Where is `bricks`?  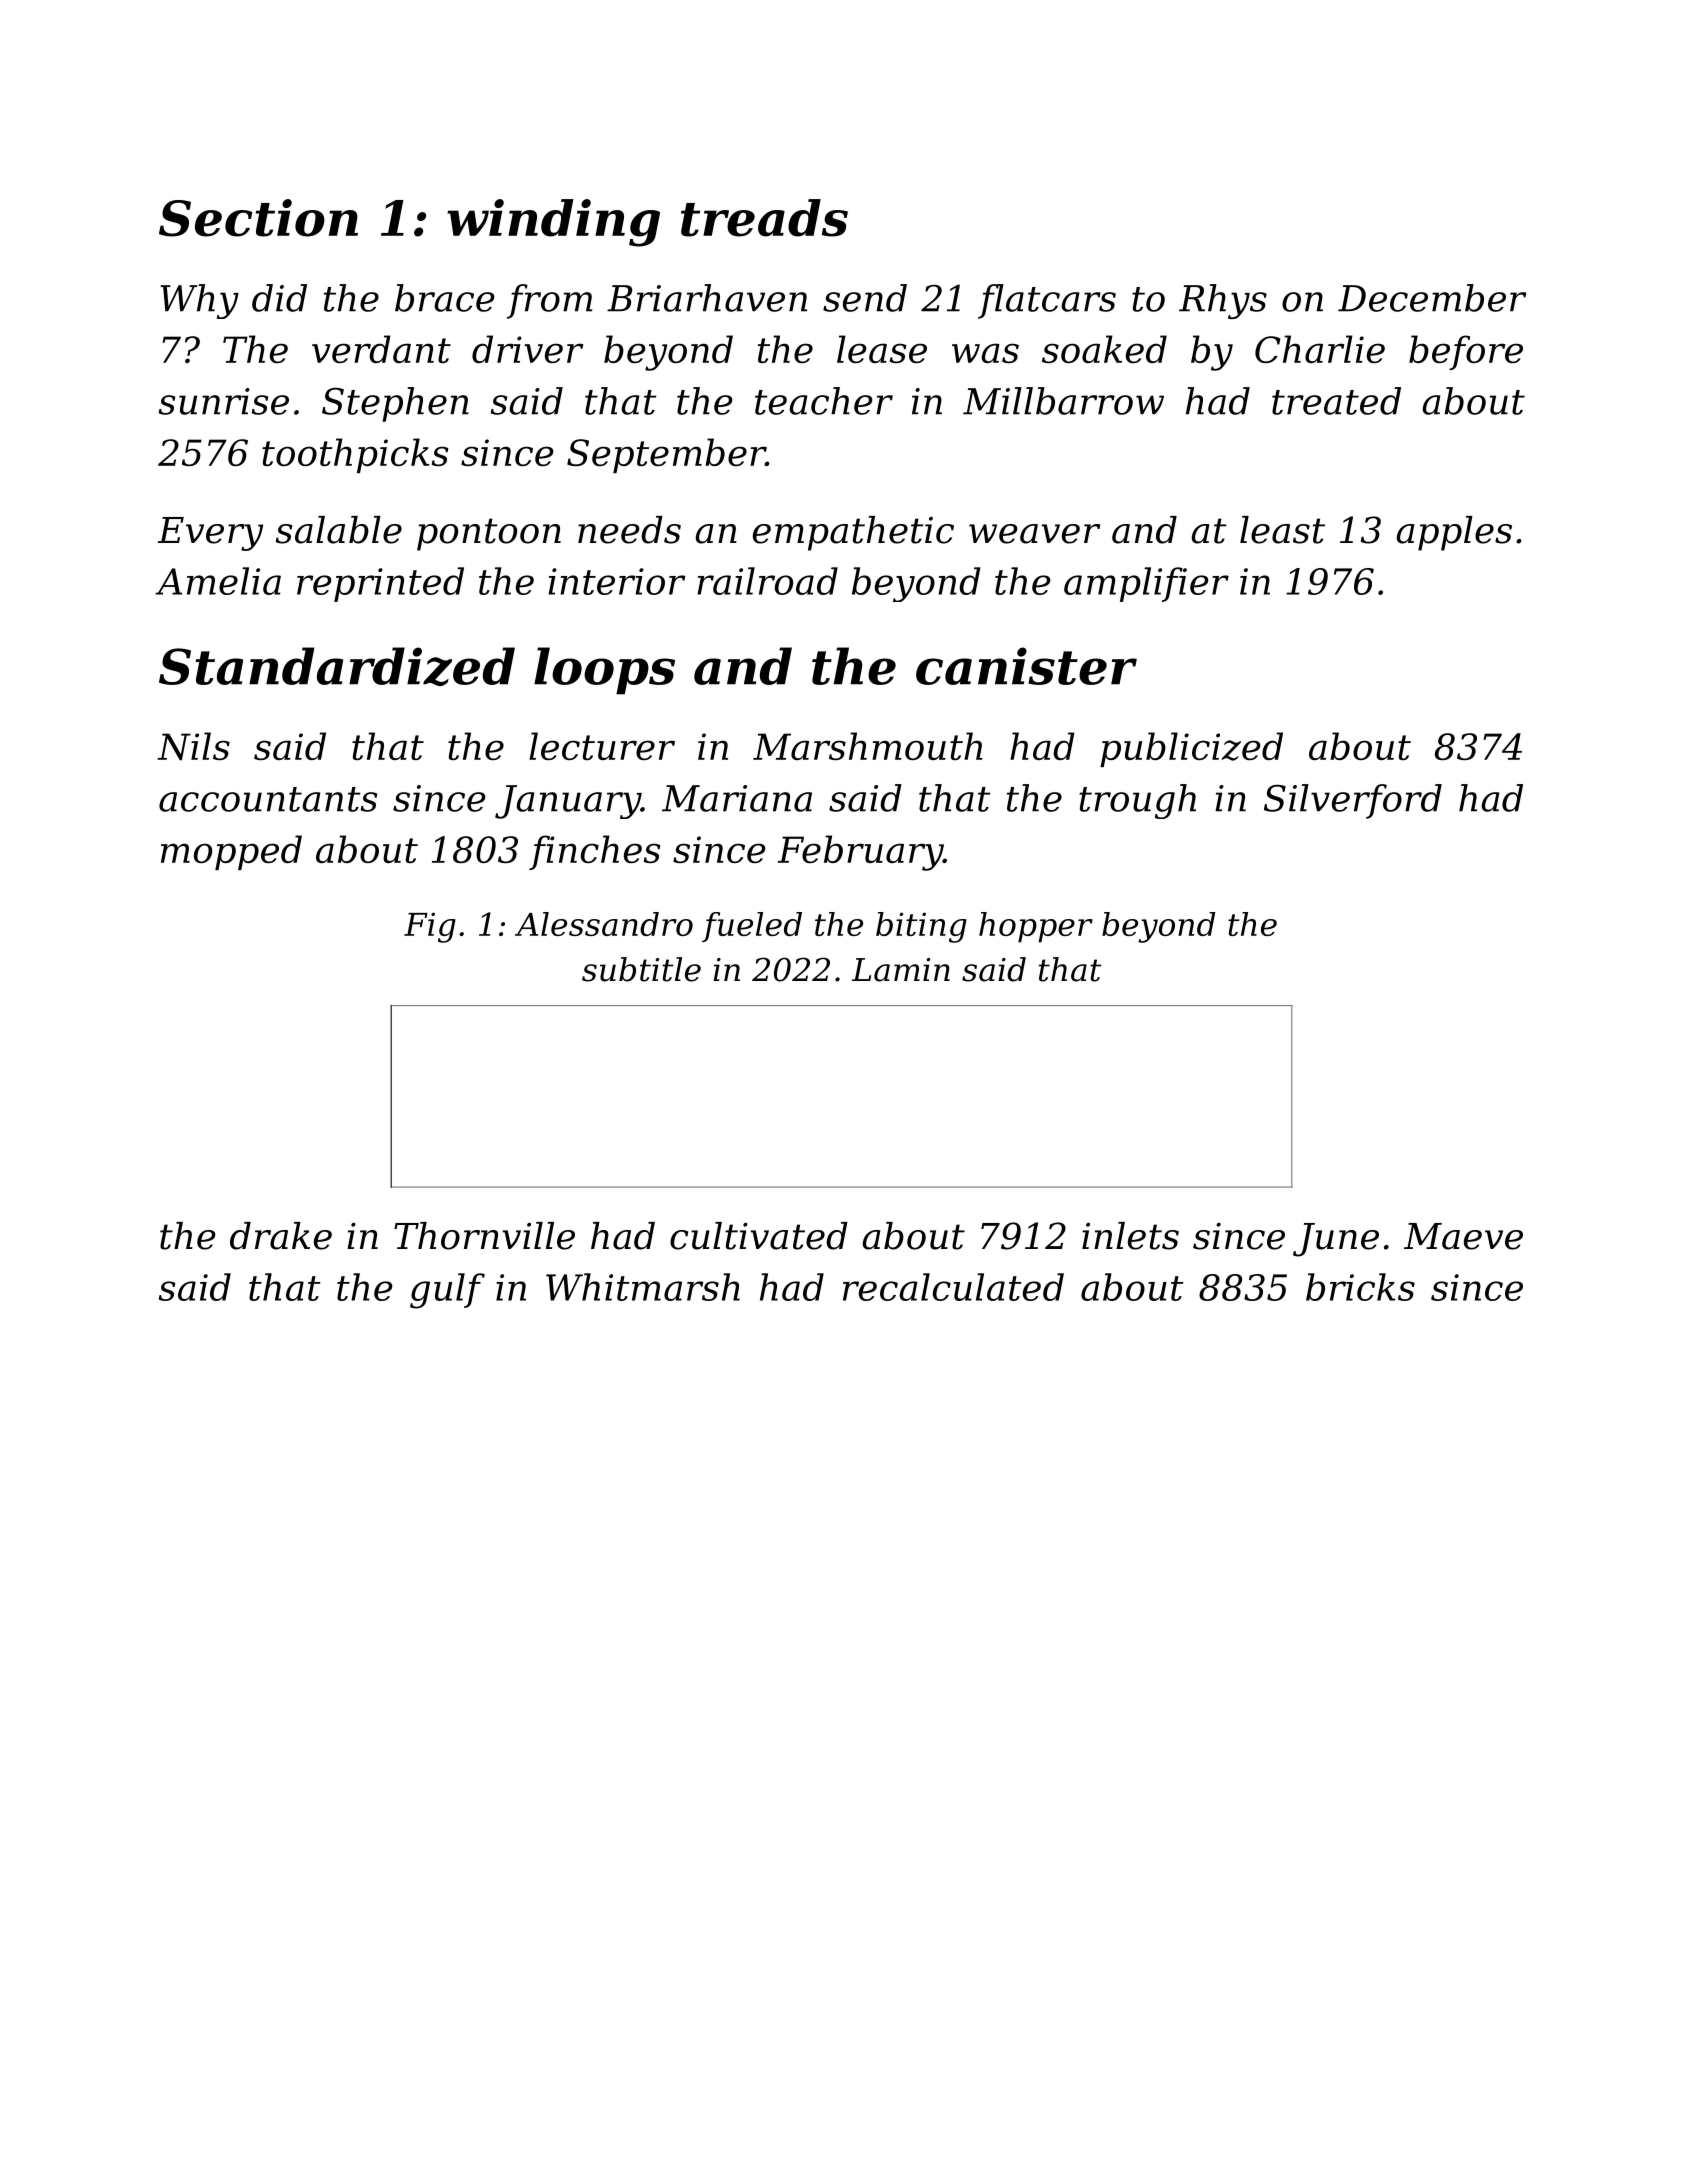
bricks is located at coordinates (1360, 1287).
